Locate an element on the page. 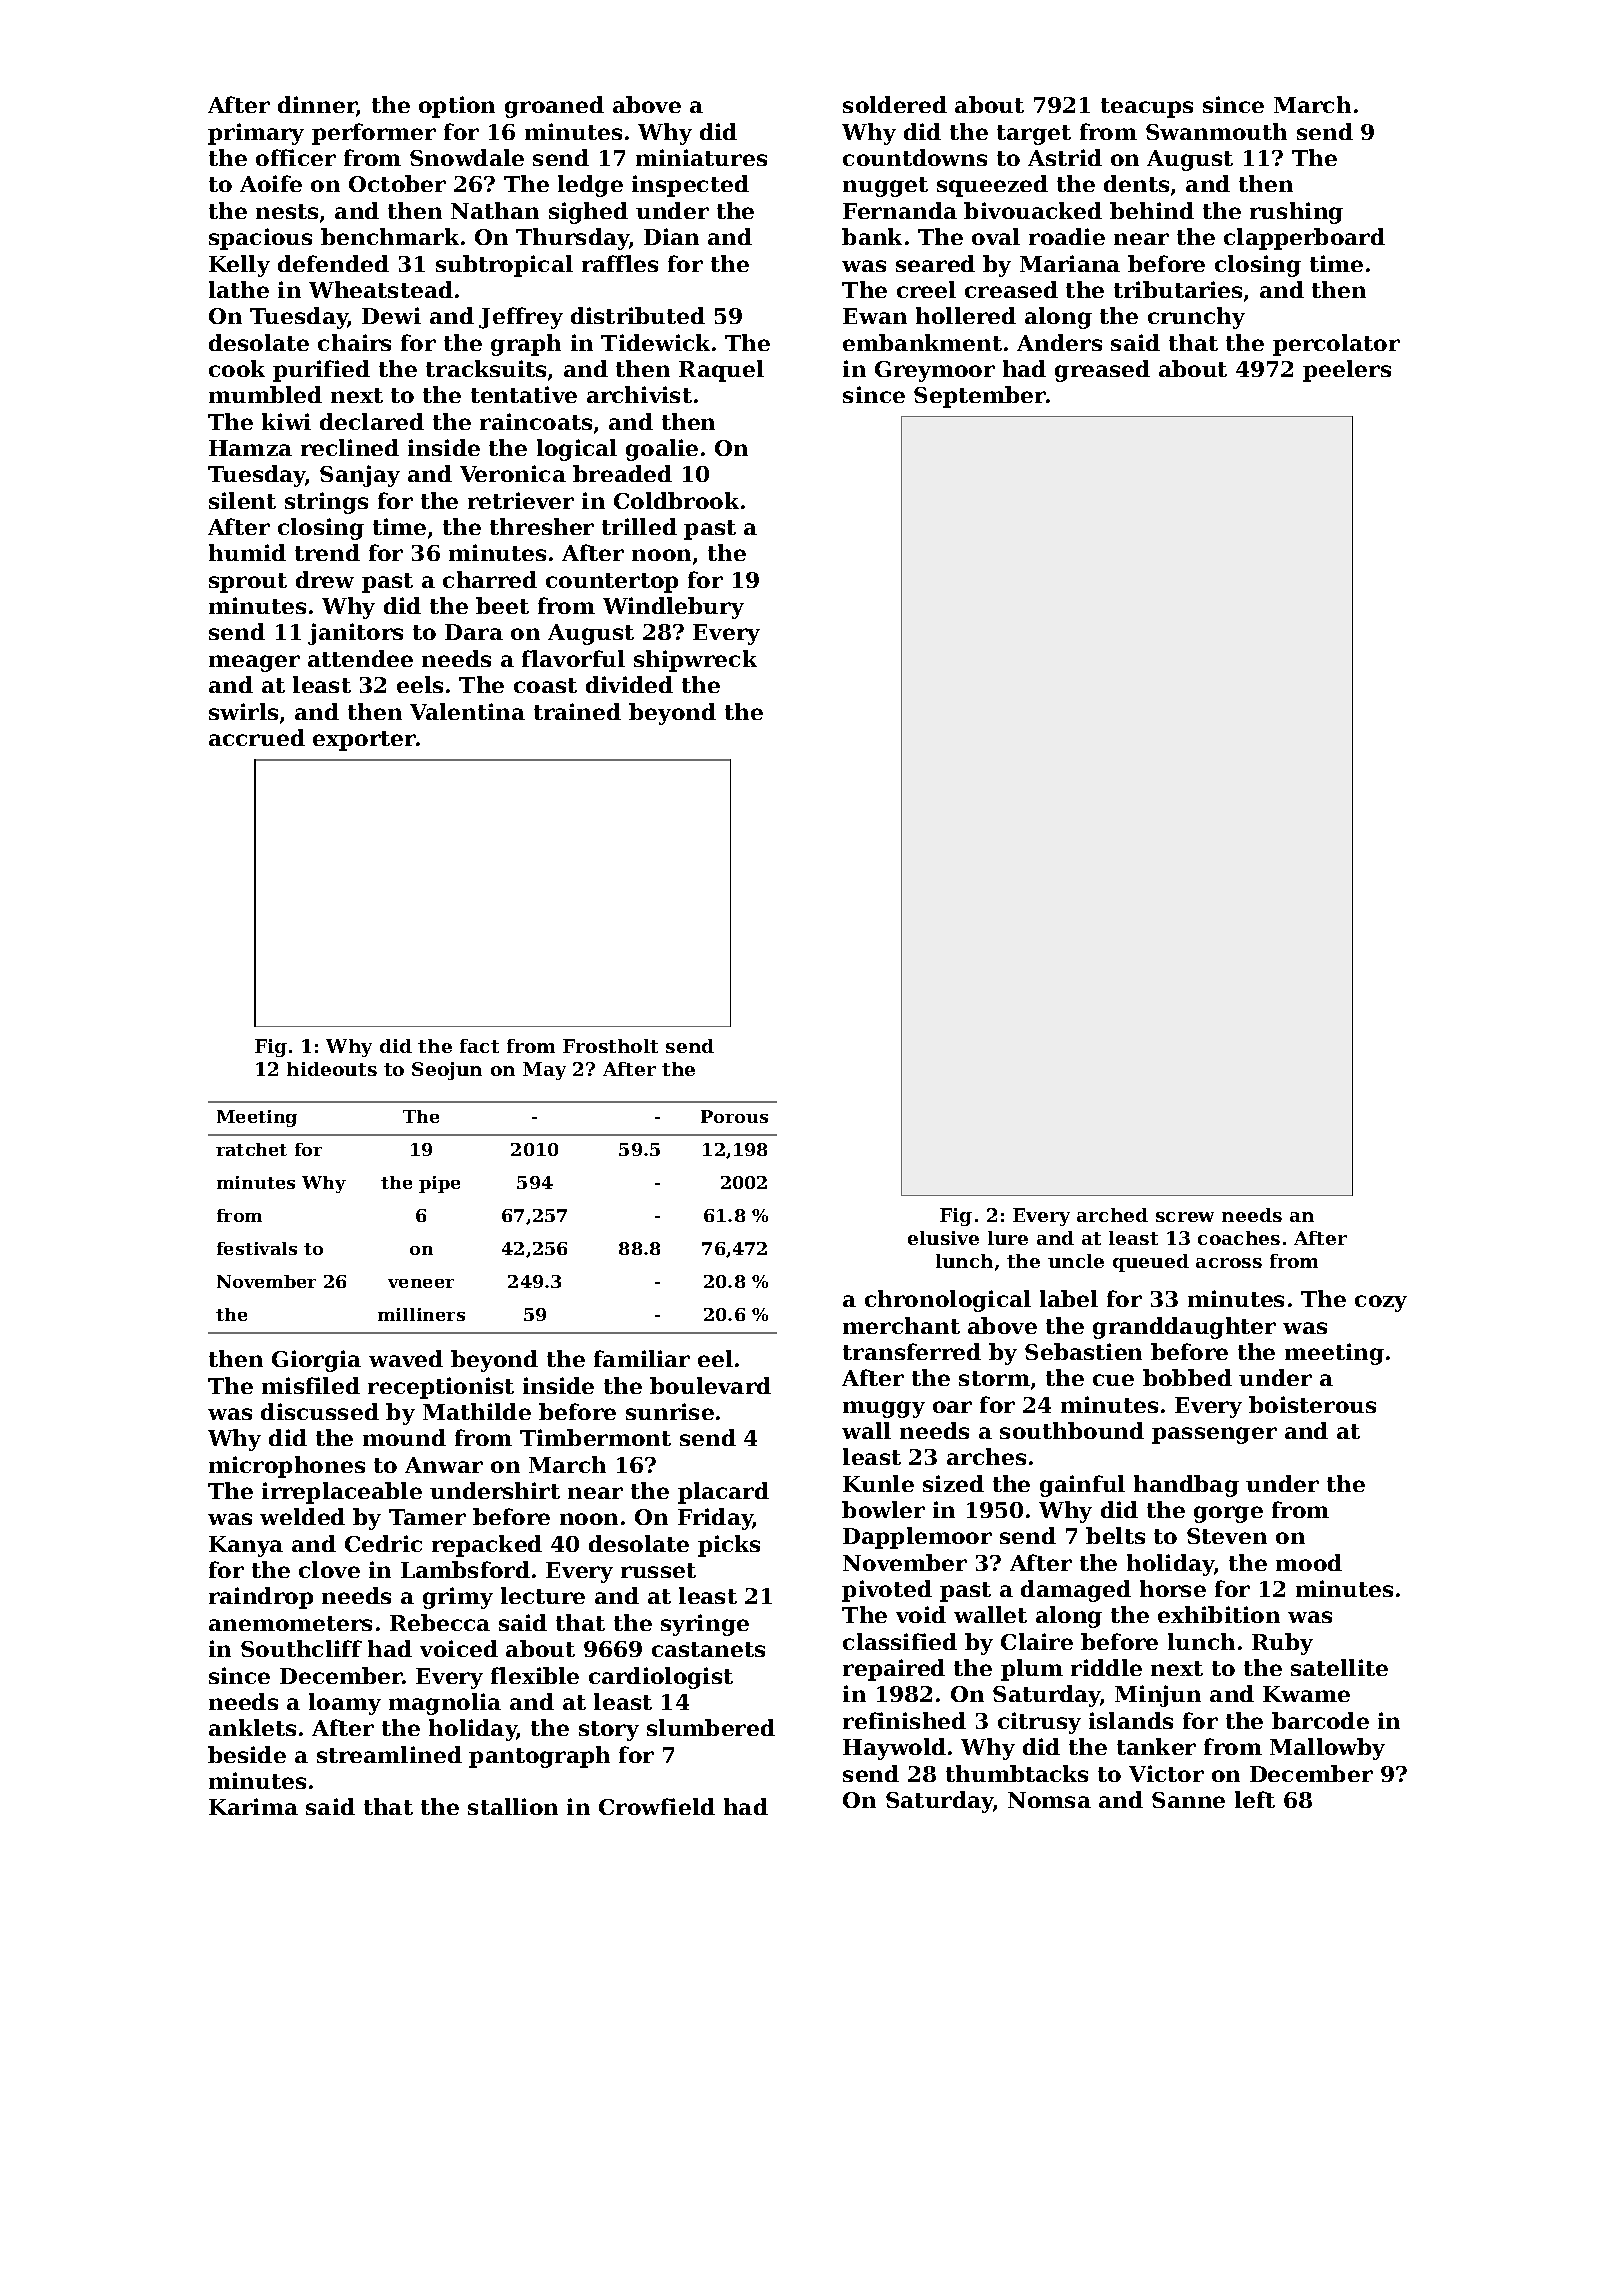 Image resolution: width=1620 pixels, height=2292 pixels. horse is located at coordinates (1173, 1588).
